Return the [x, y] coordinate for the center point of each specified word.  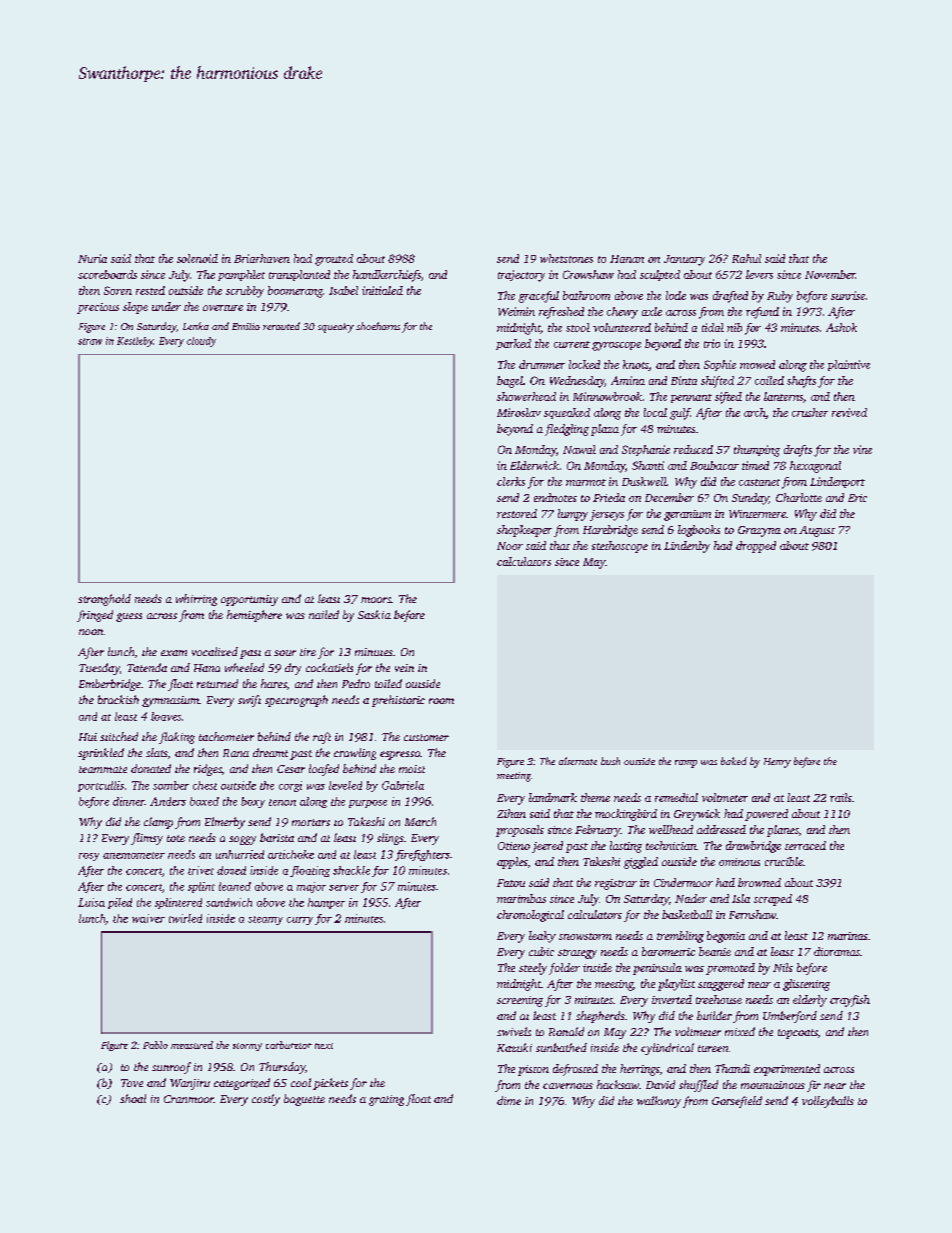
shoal [133, 1098]
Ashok [841, 327]
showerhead [526, 396]
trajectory [521, 276]
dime [509, 1100]
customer [426, 737]
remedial [676, 797]
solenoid [197, 258]
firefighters [422, 855]
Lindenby [687, 547]
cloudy [201, 342]
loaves [166, 716]
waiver [148, 918]
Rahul [746, 258]
